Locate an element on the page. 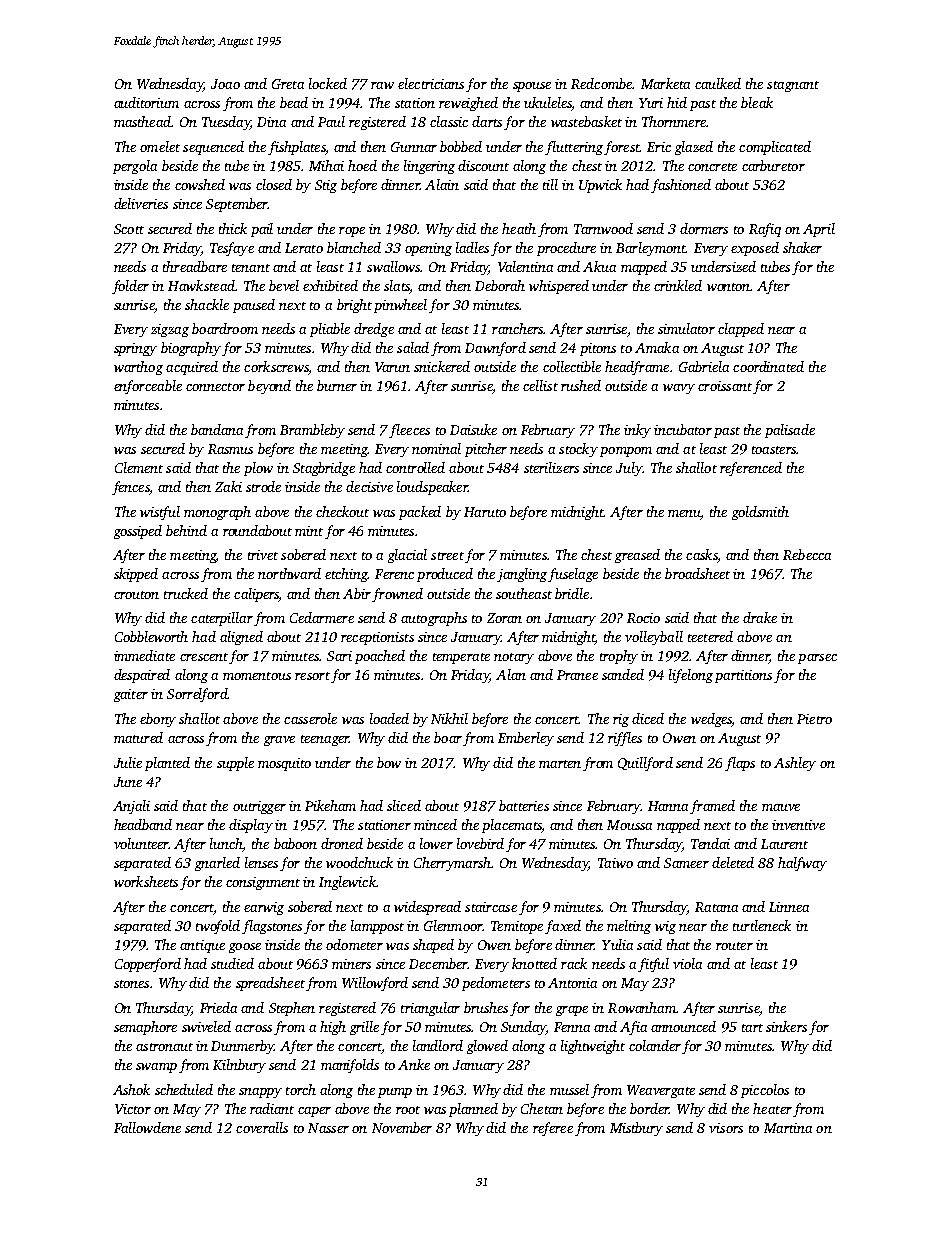 Image resolution: width=952 pixels, height=1233 pixels. procedure is located at coordinates (566, 249).
